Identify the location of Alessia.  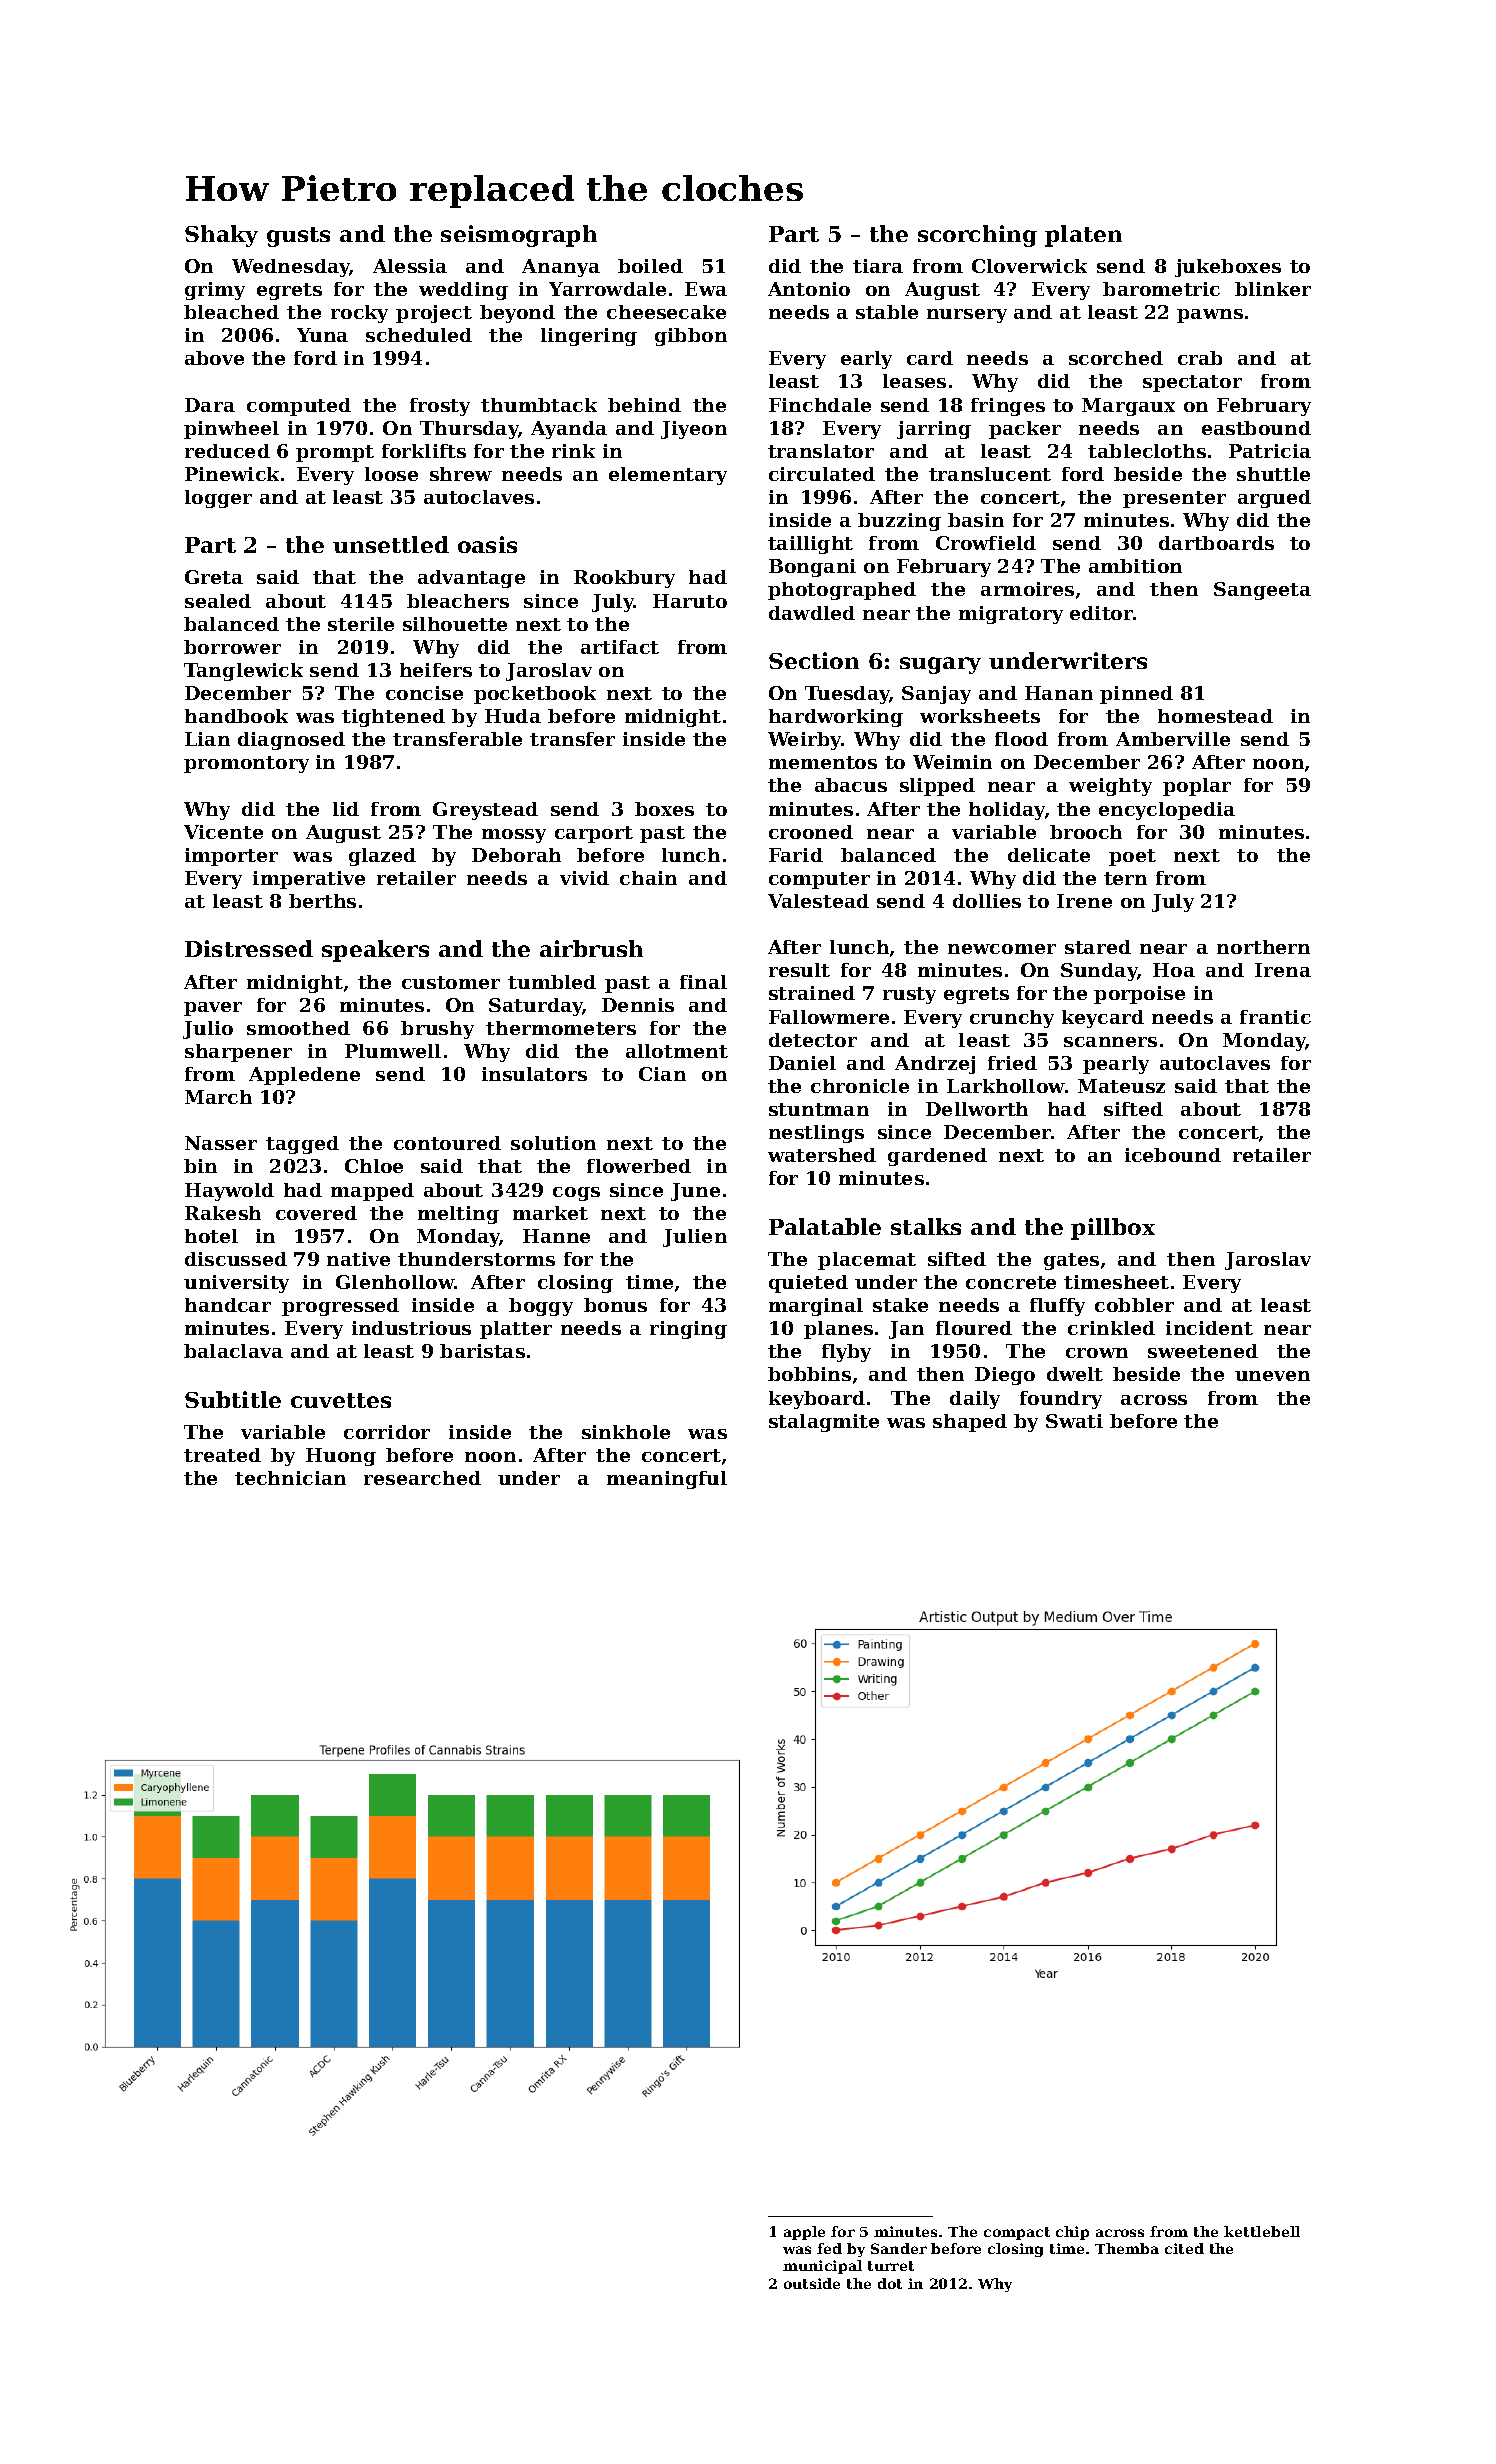
(410, 266).
